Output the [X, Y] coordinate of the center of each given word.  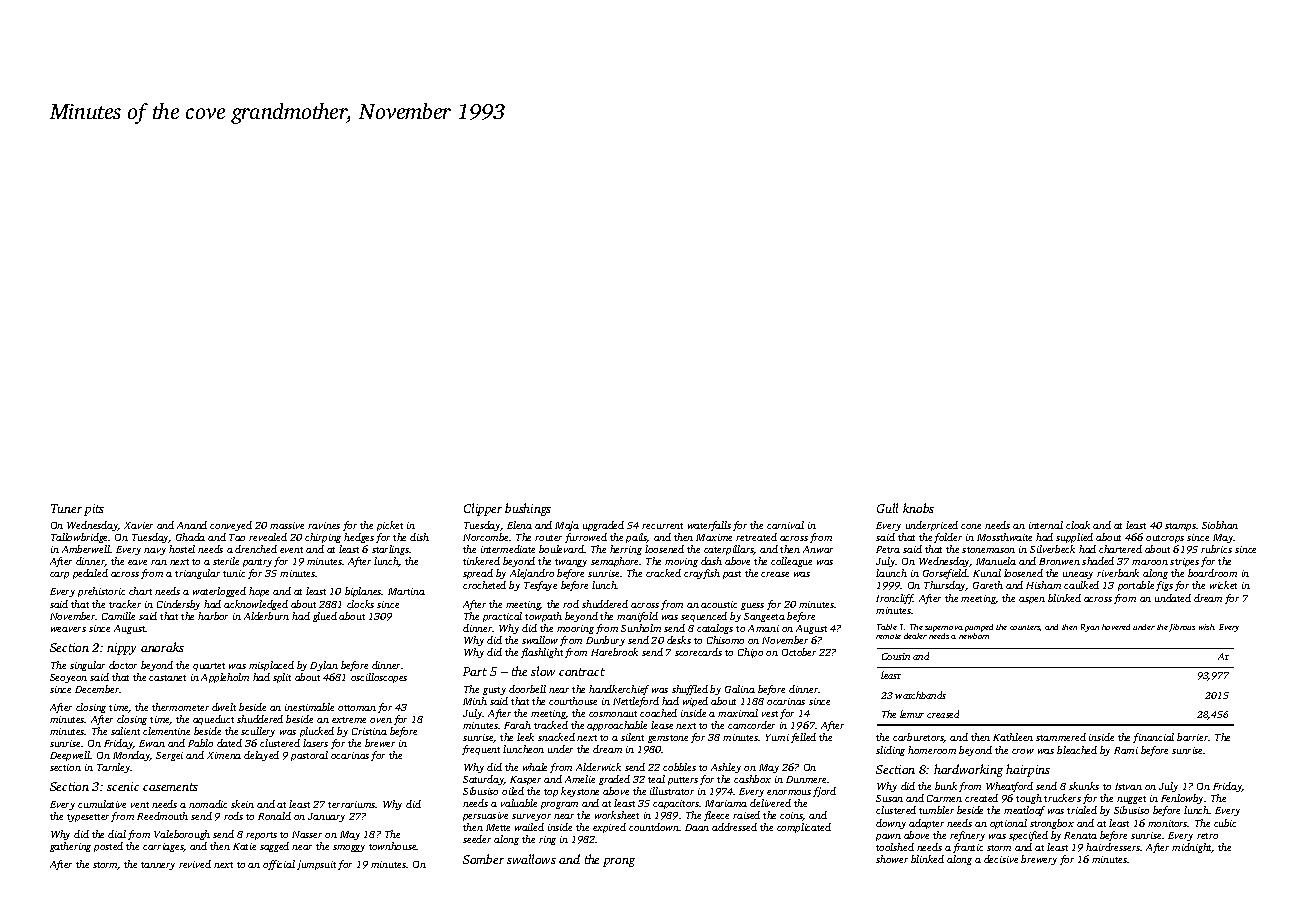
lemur [912, 714]
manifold [637, 617]
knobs [918, 508]
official [279, 865]
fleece [716, 816]
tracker [125, 604]
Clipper [483, 509]
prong [619, 862]
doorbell [527, 689]
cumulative [102, 804]
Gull [887, 508]
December [97, 689]
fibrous [1182, 628]
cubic [1225, 823]
